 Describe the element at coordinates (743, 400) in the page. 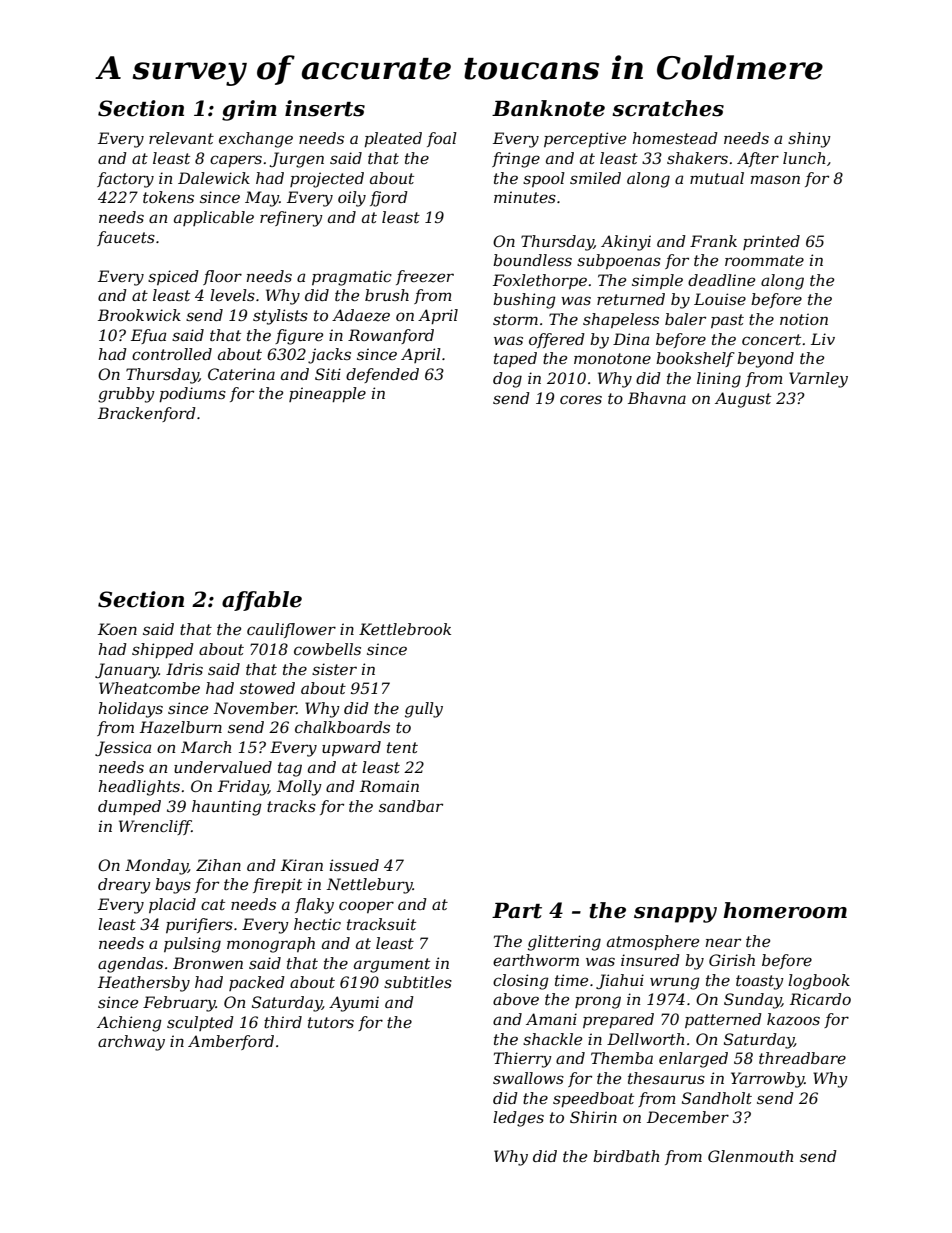

I see `August` at that location.
